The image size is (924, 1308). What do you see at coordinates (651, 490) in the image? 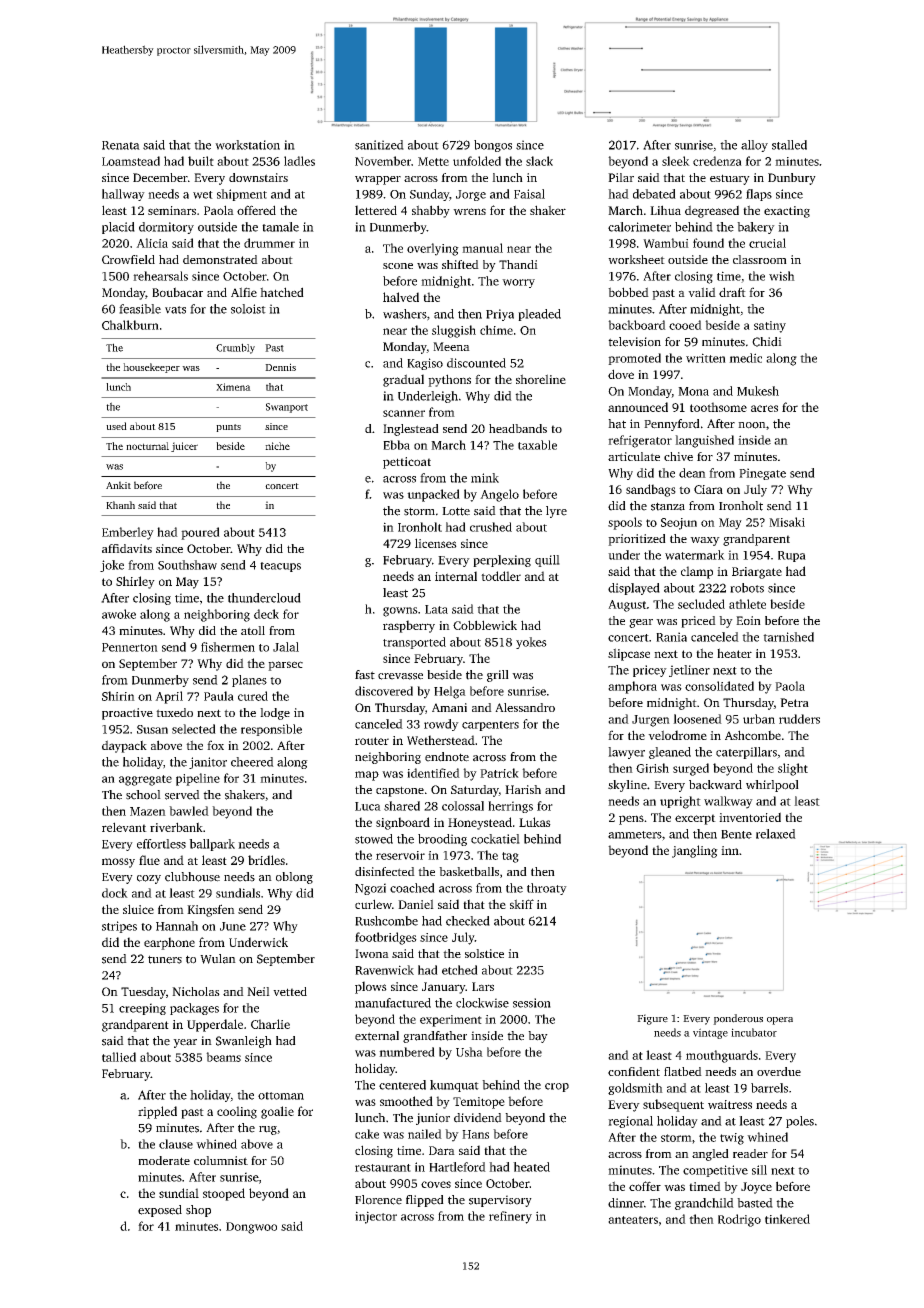
I see `sandbags` at bounding box center [651, 490].
